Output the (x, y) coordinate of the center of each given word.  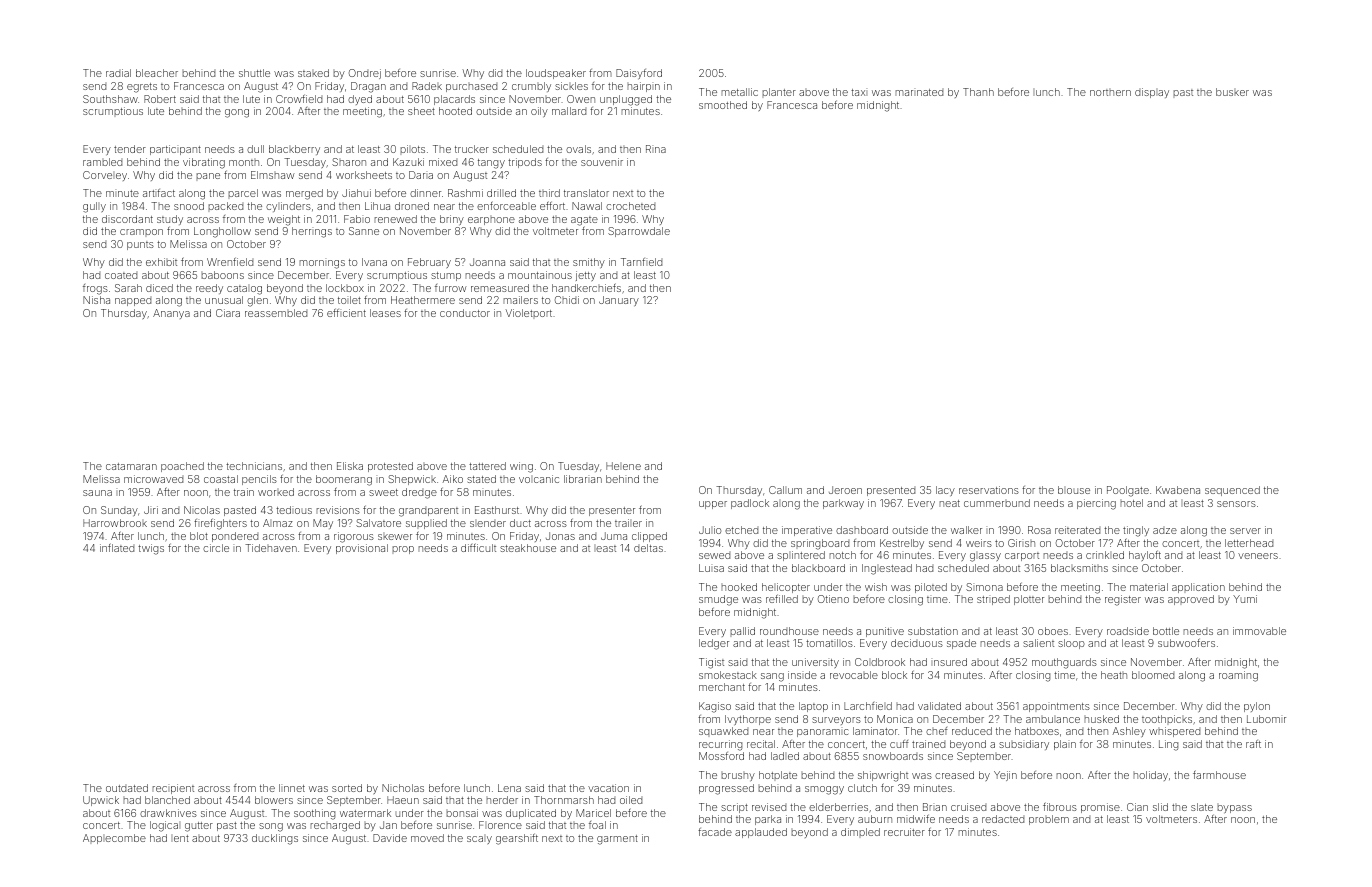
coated (121, 275)
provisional (362, 549)
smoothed (723, 105)
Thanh (978, 92)
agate (584, 221)
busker (1232, 92)
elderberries (838, 807)
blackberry (294, 150)
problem (1049, 820)
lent (180, 838)
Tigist (711, 663)
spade (961, 644)
